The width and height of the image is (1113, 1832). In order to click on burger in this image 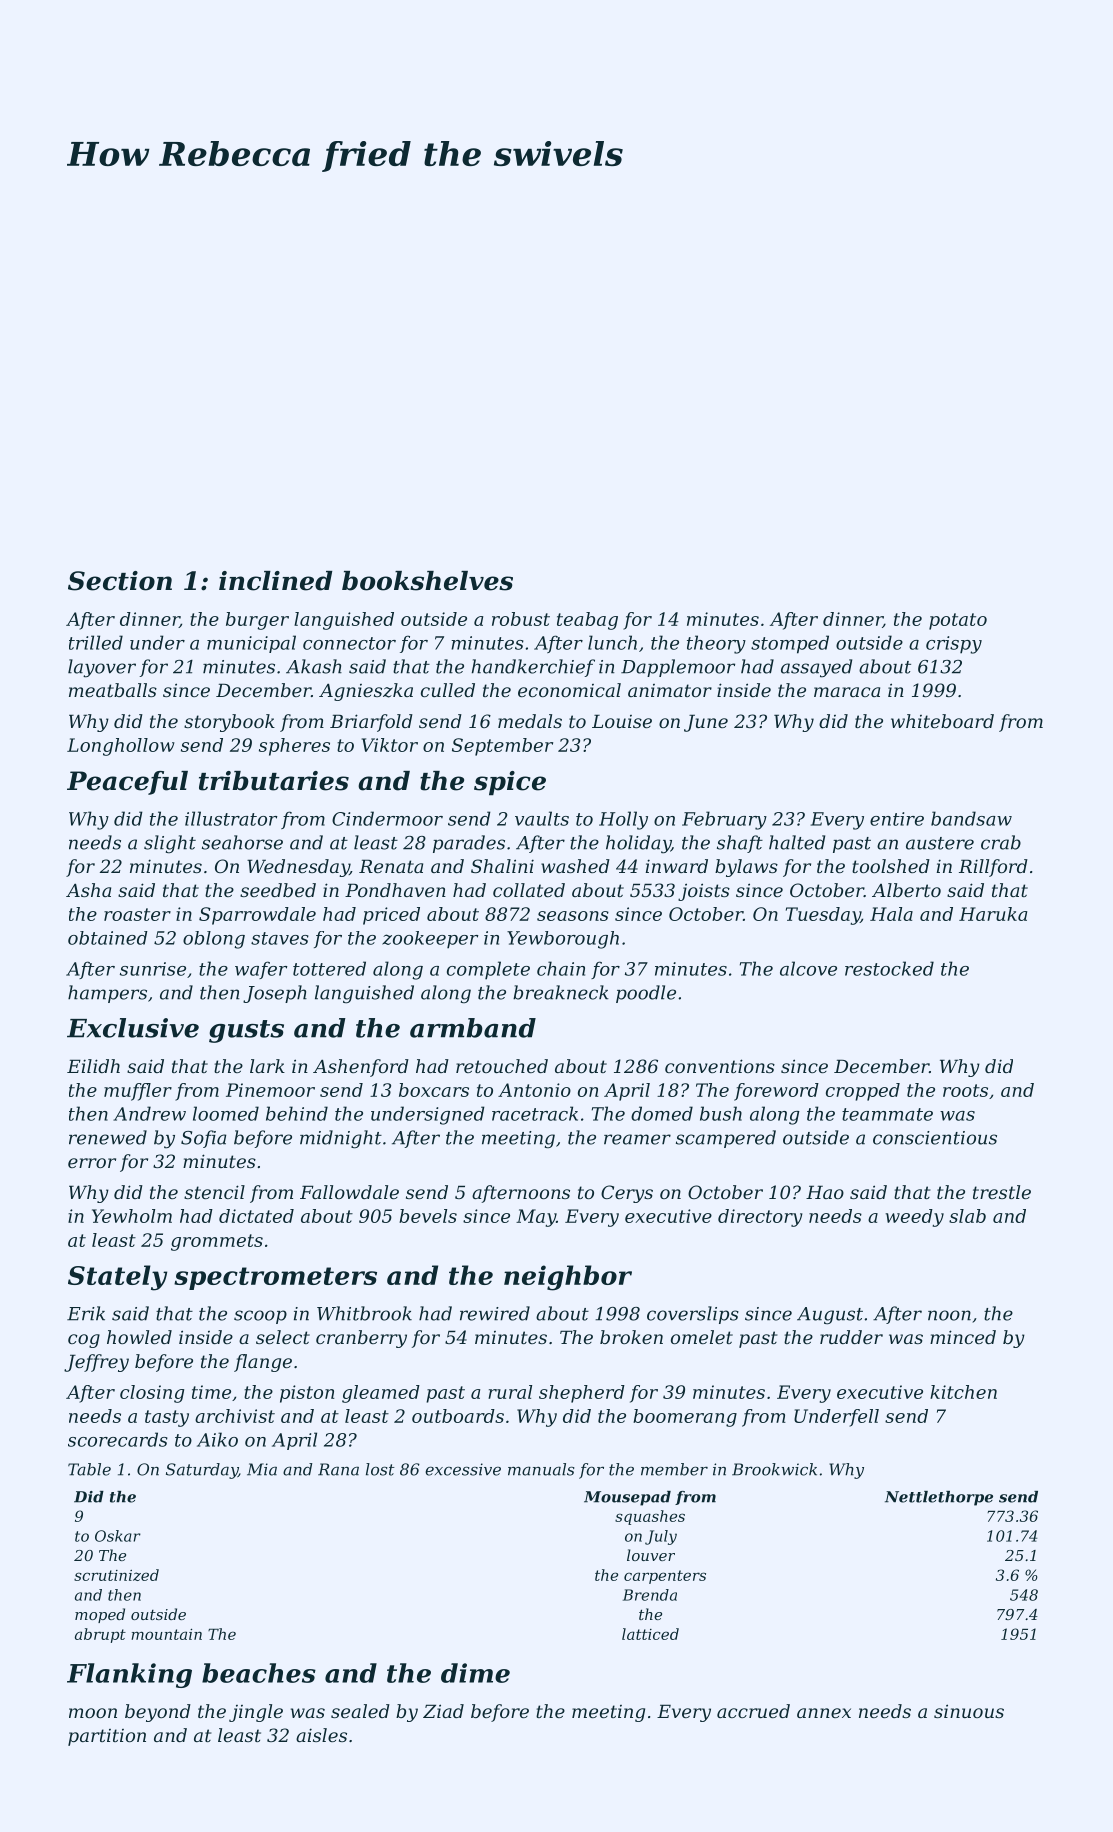, I will do `click(257, 621)`.
